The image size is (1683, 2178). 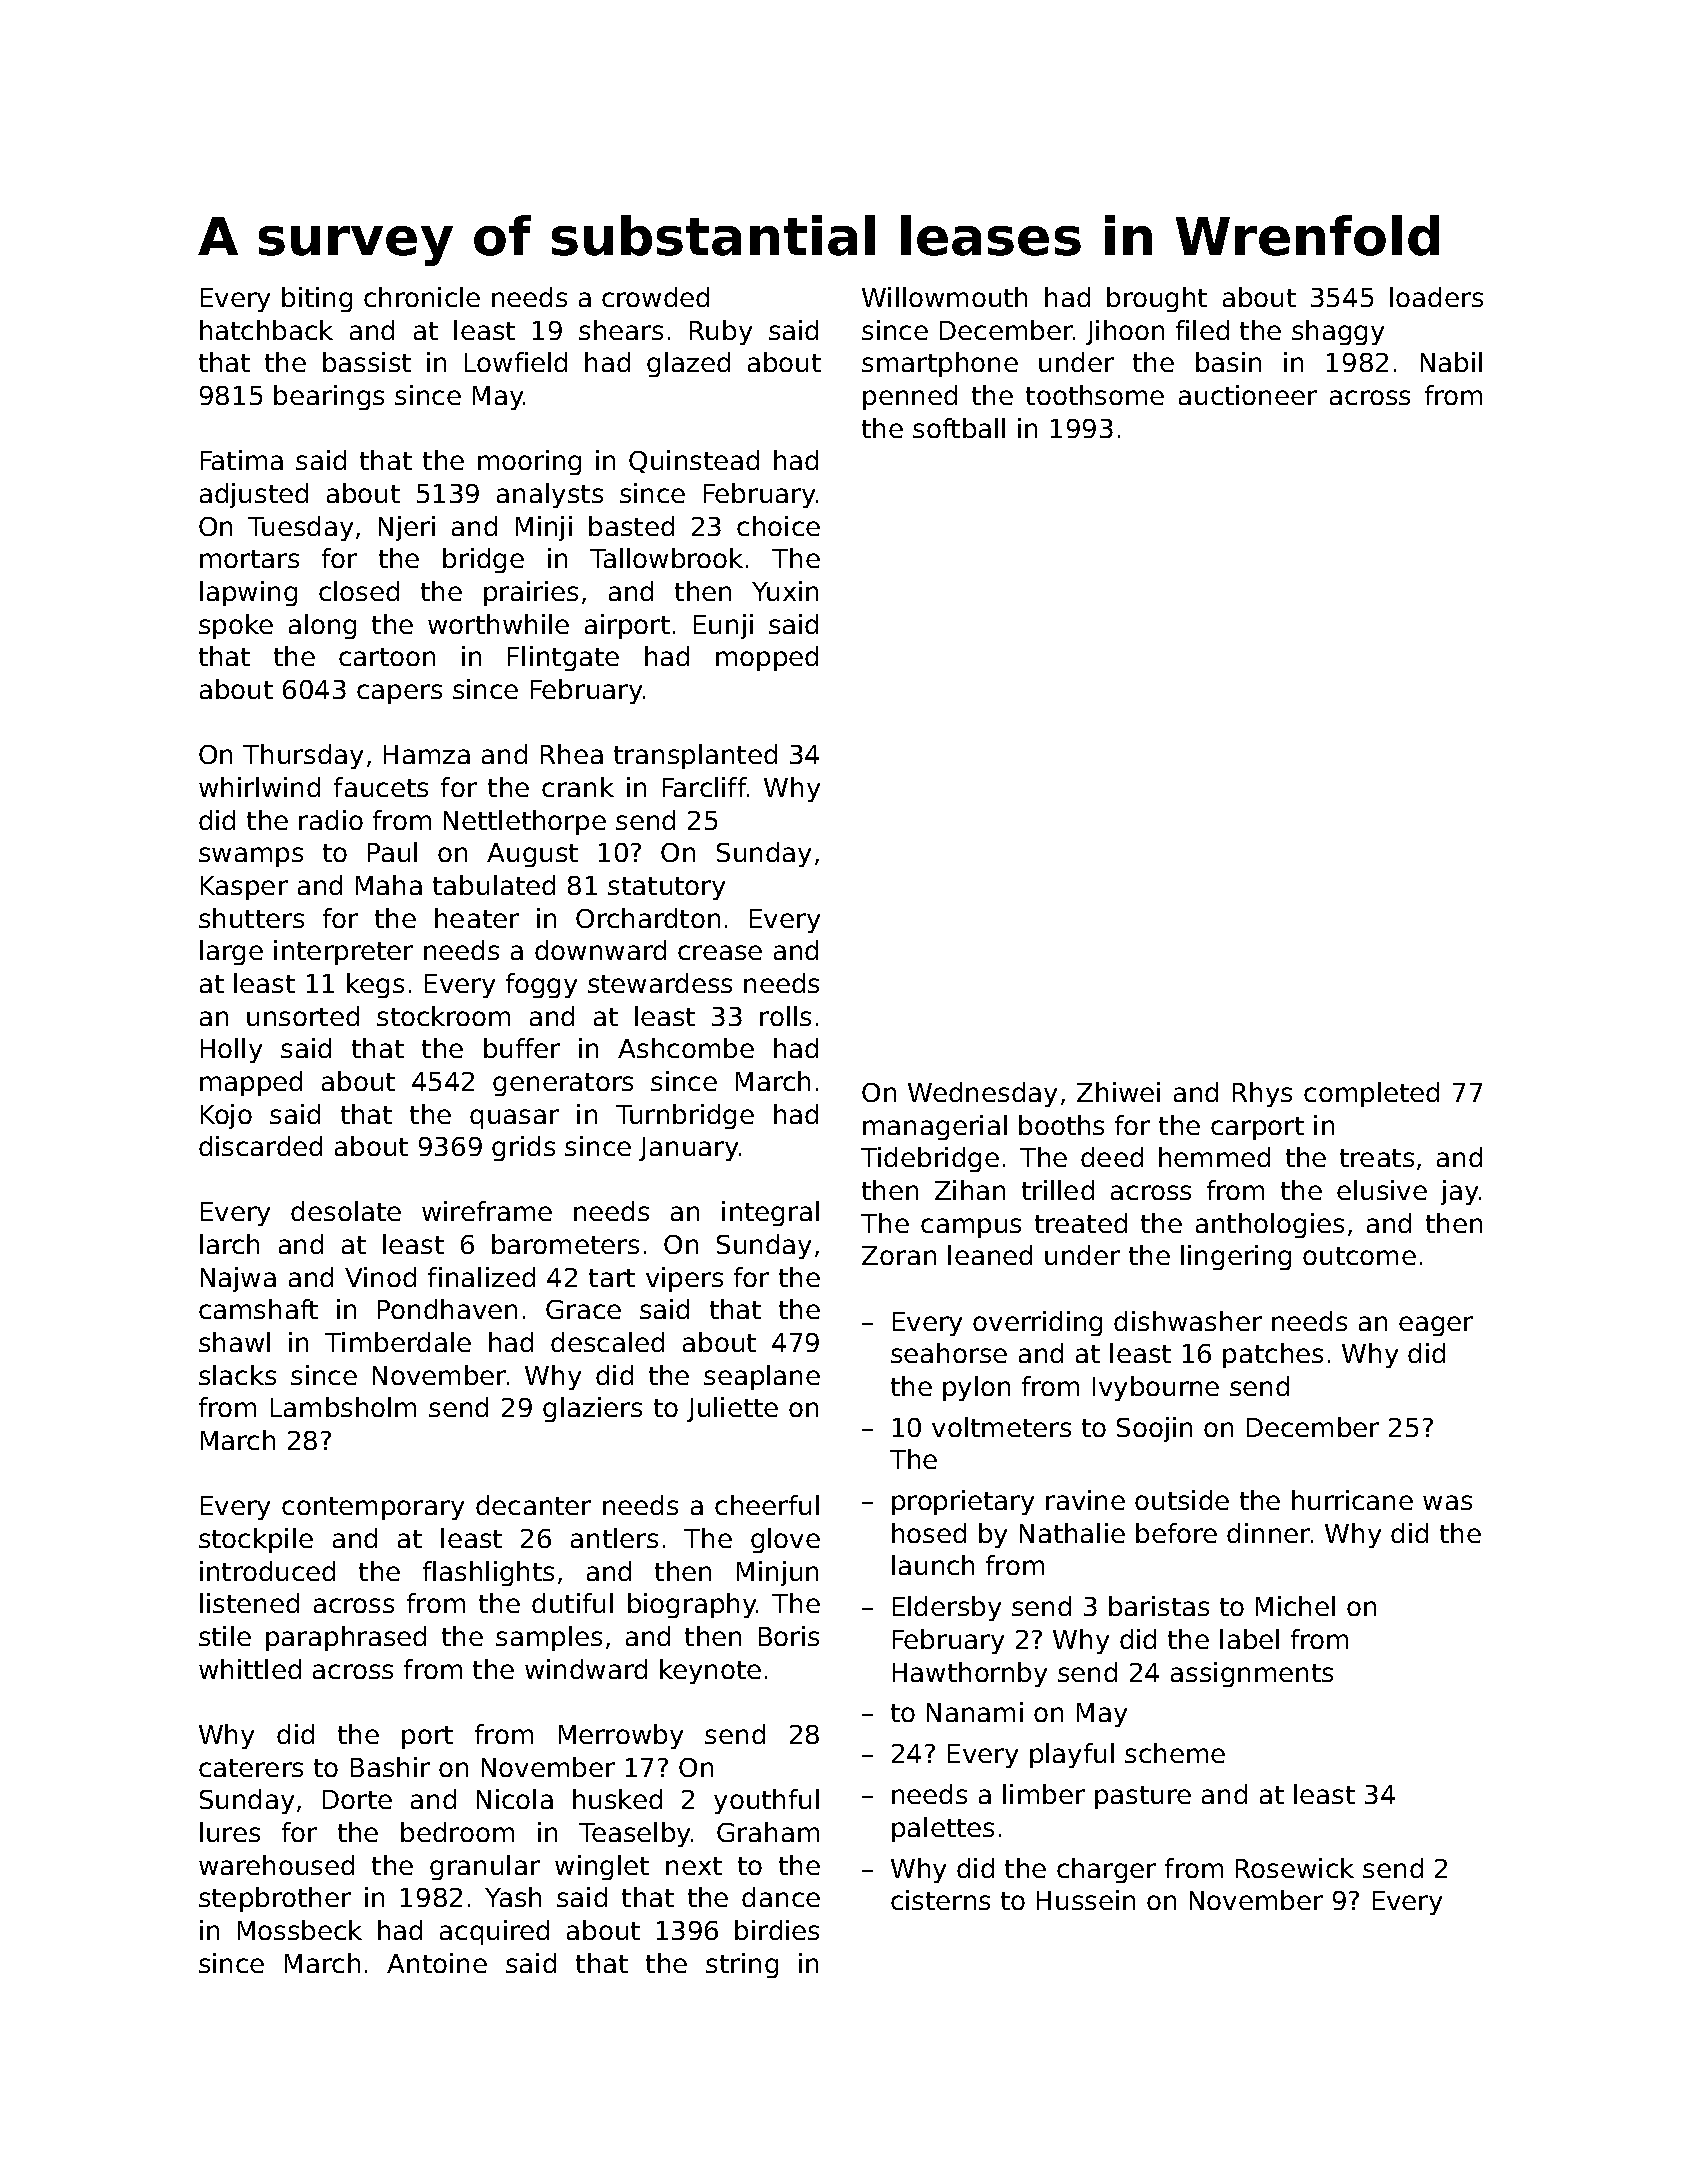 I want to click on seaplane, so click(x=762, y=1377).
